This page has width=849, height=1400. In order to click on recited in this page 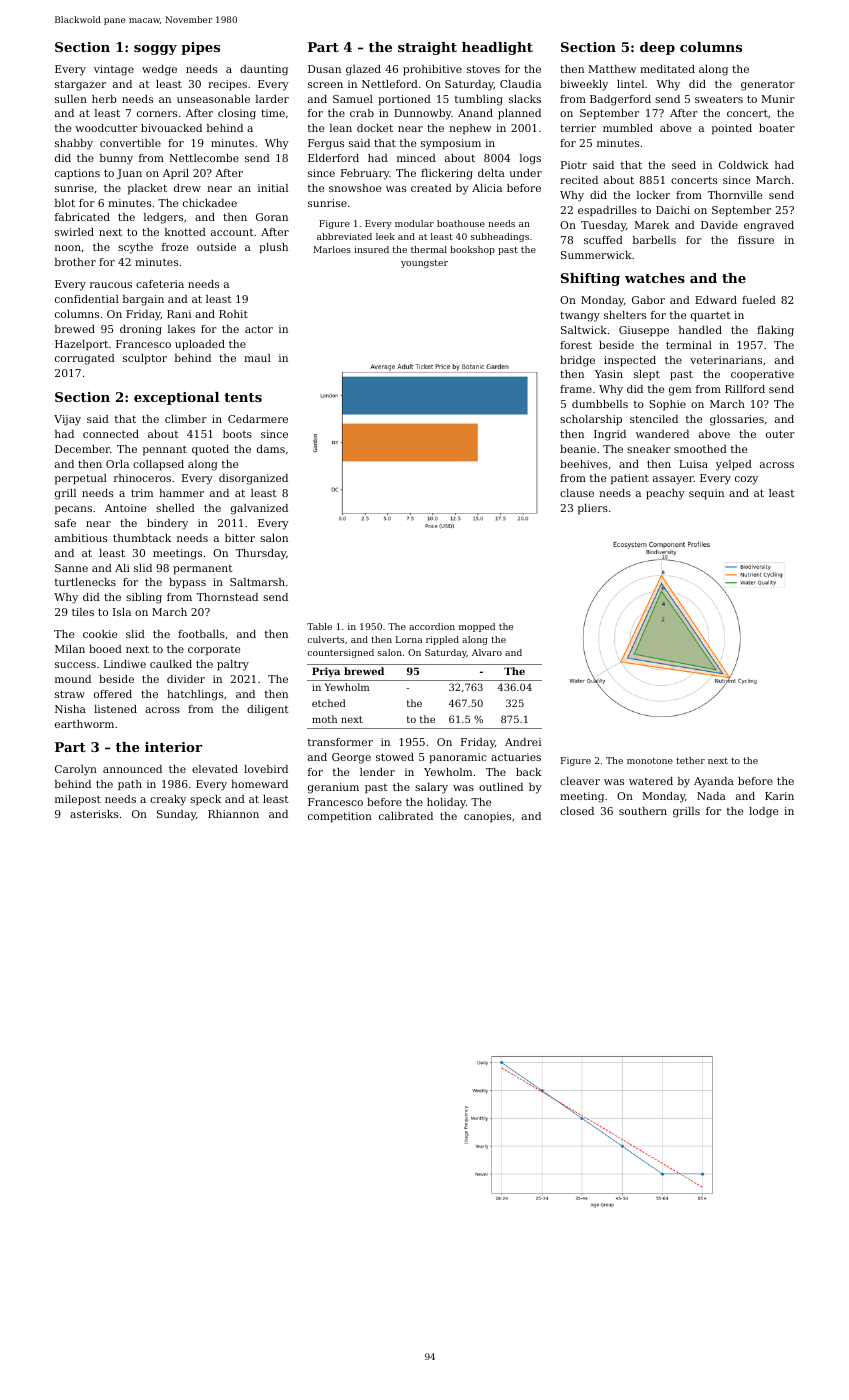, I will do `click(579, 180)`.
